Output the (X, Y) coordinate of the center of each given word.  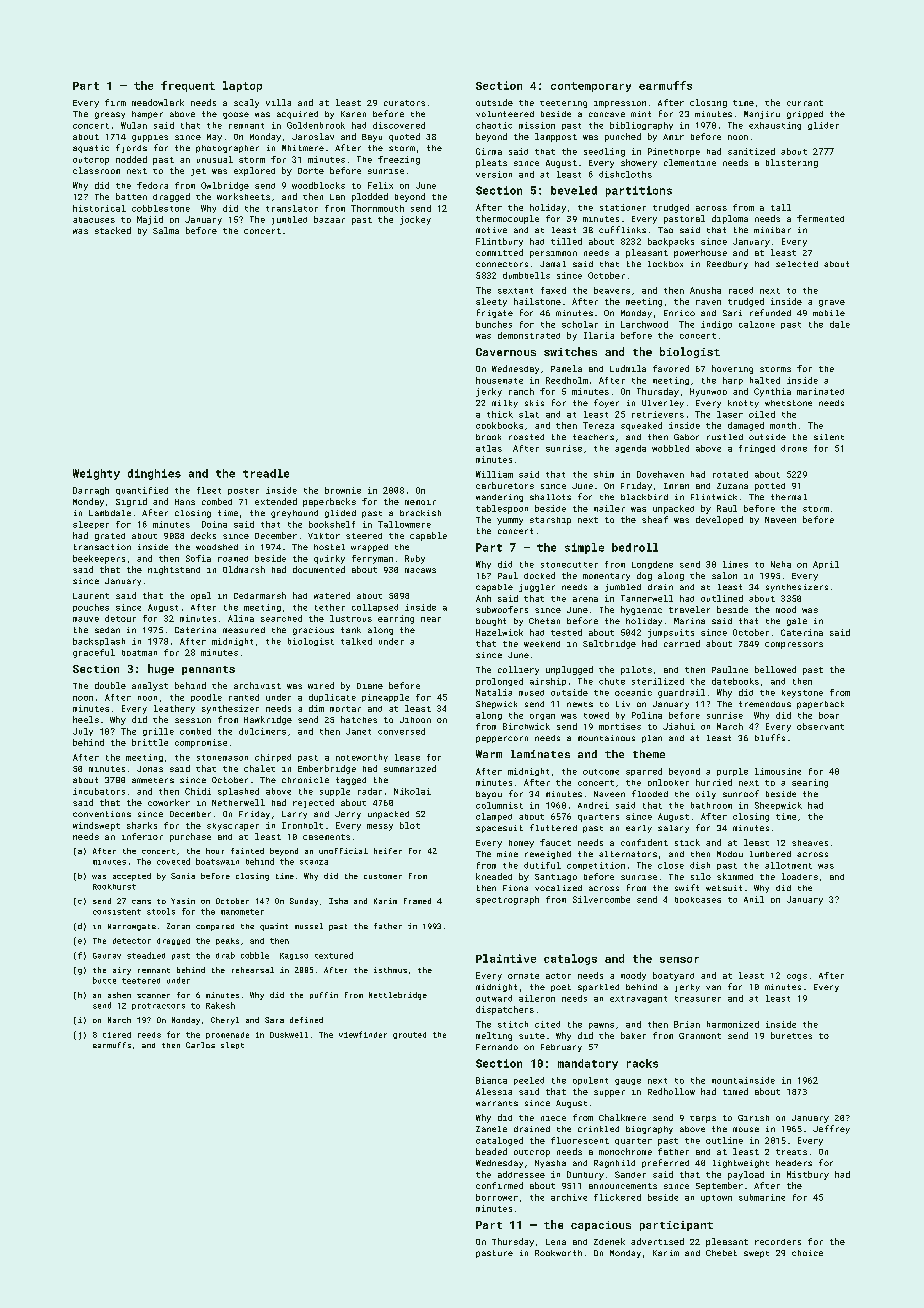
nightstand (174, 570)
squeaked (641, 426)
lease (407, 757)
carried (682, 643)
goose (236, 115)
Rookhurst (114, 887)
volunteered (505, 114)
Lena (556, 1242)
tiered (117, 1035)
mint (641, 114)
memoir (420, 502)
